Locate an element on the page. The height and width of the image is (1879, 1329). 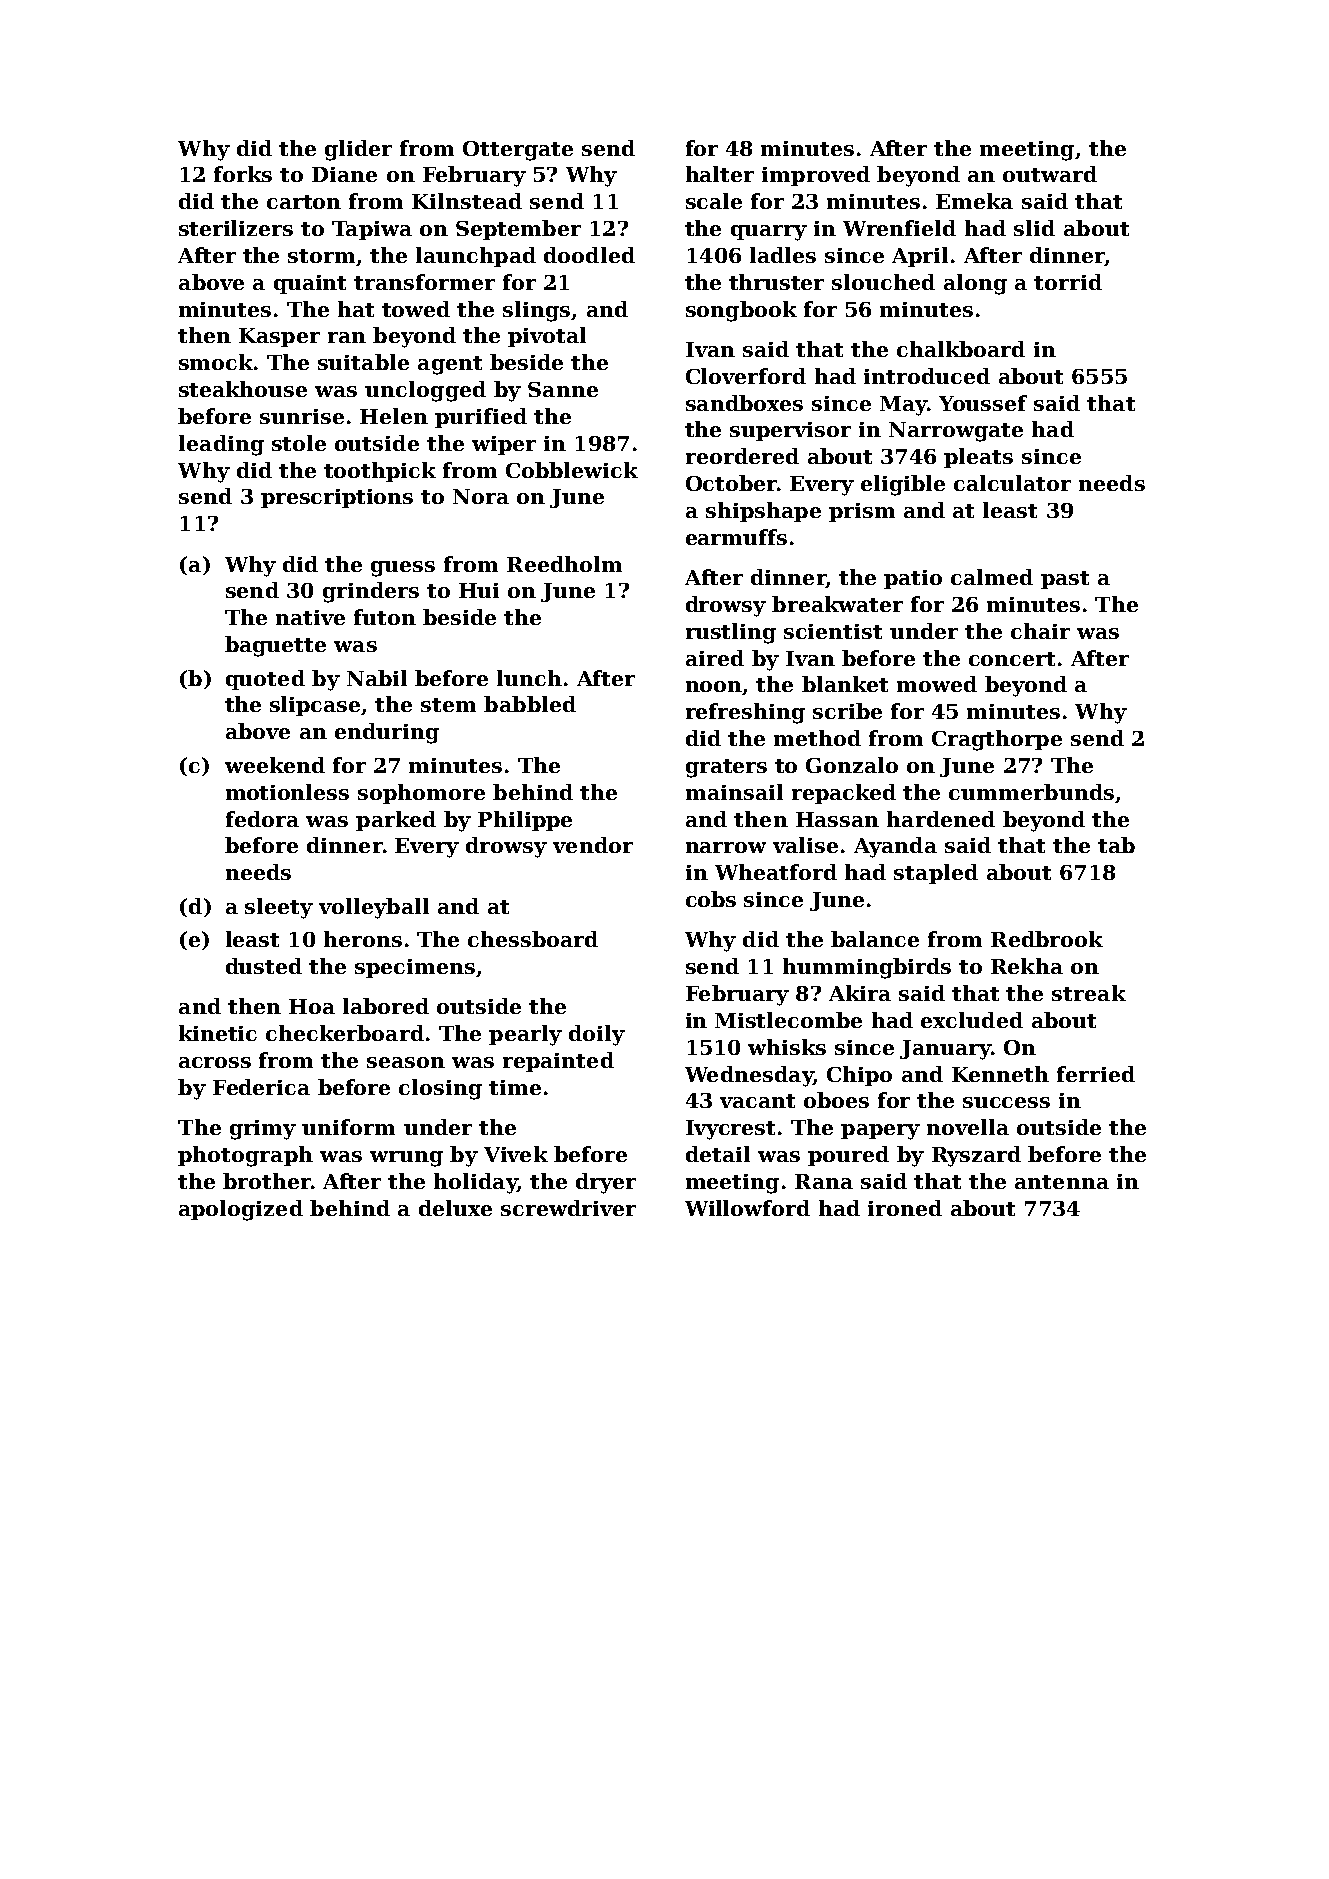
leading is located at coordinates (221, 445).
